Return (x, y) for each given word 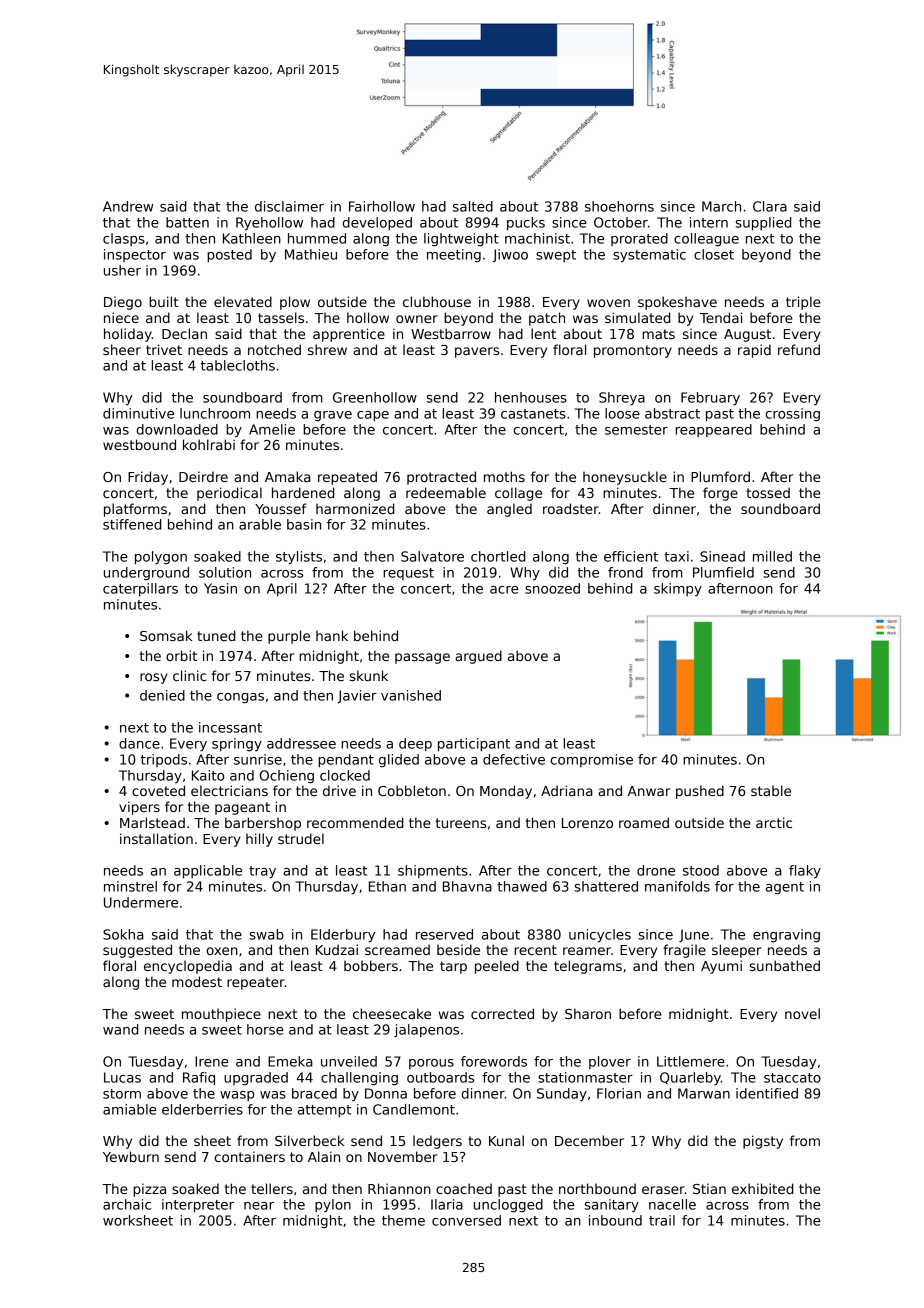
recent (535, 950)
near (259, 1206)
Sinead (722, 556)
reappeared (713, 430)
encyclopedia (188, 967)
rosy (154, 678)
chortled (498, 556)
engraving (786, 936)
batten (187, 222)
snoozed (552, 588)
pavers (477, 352)
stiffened (132, 524)
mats (658, 334)
